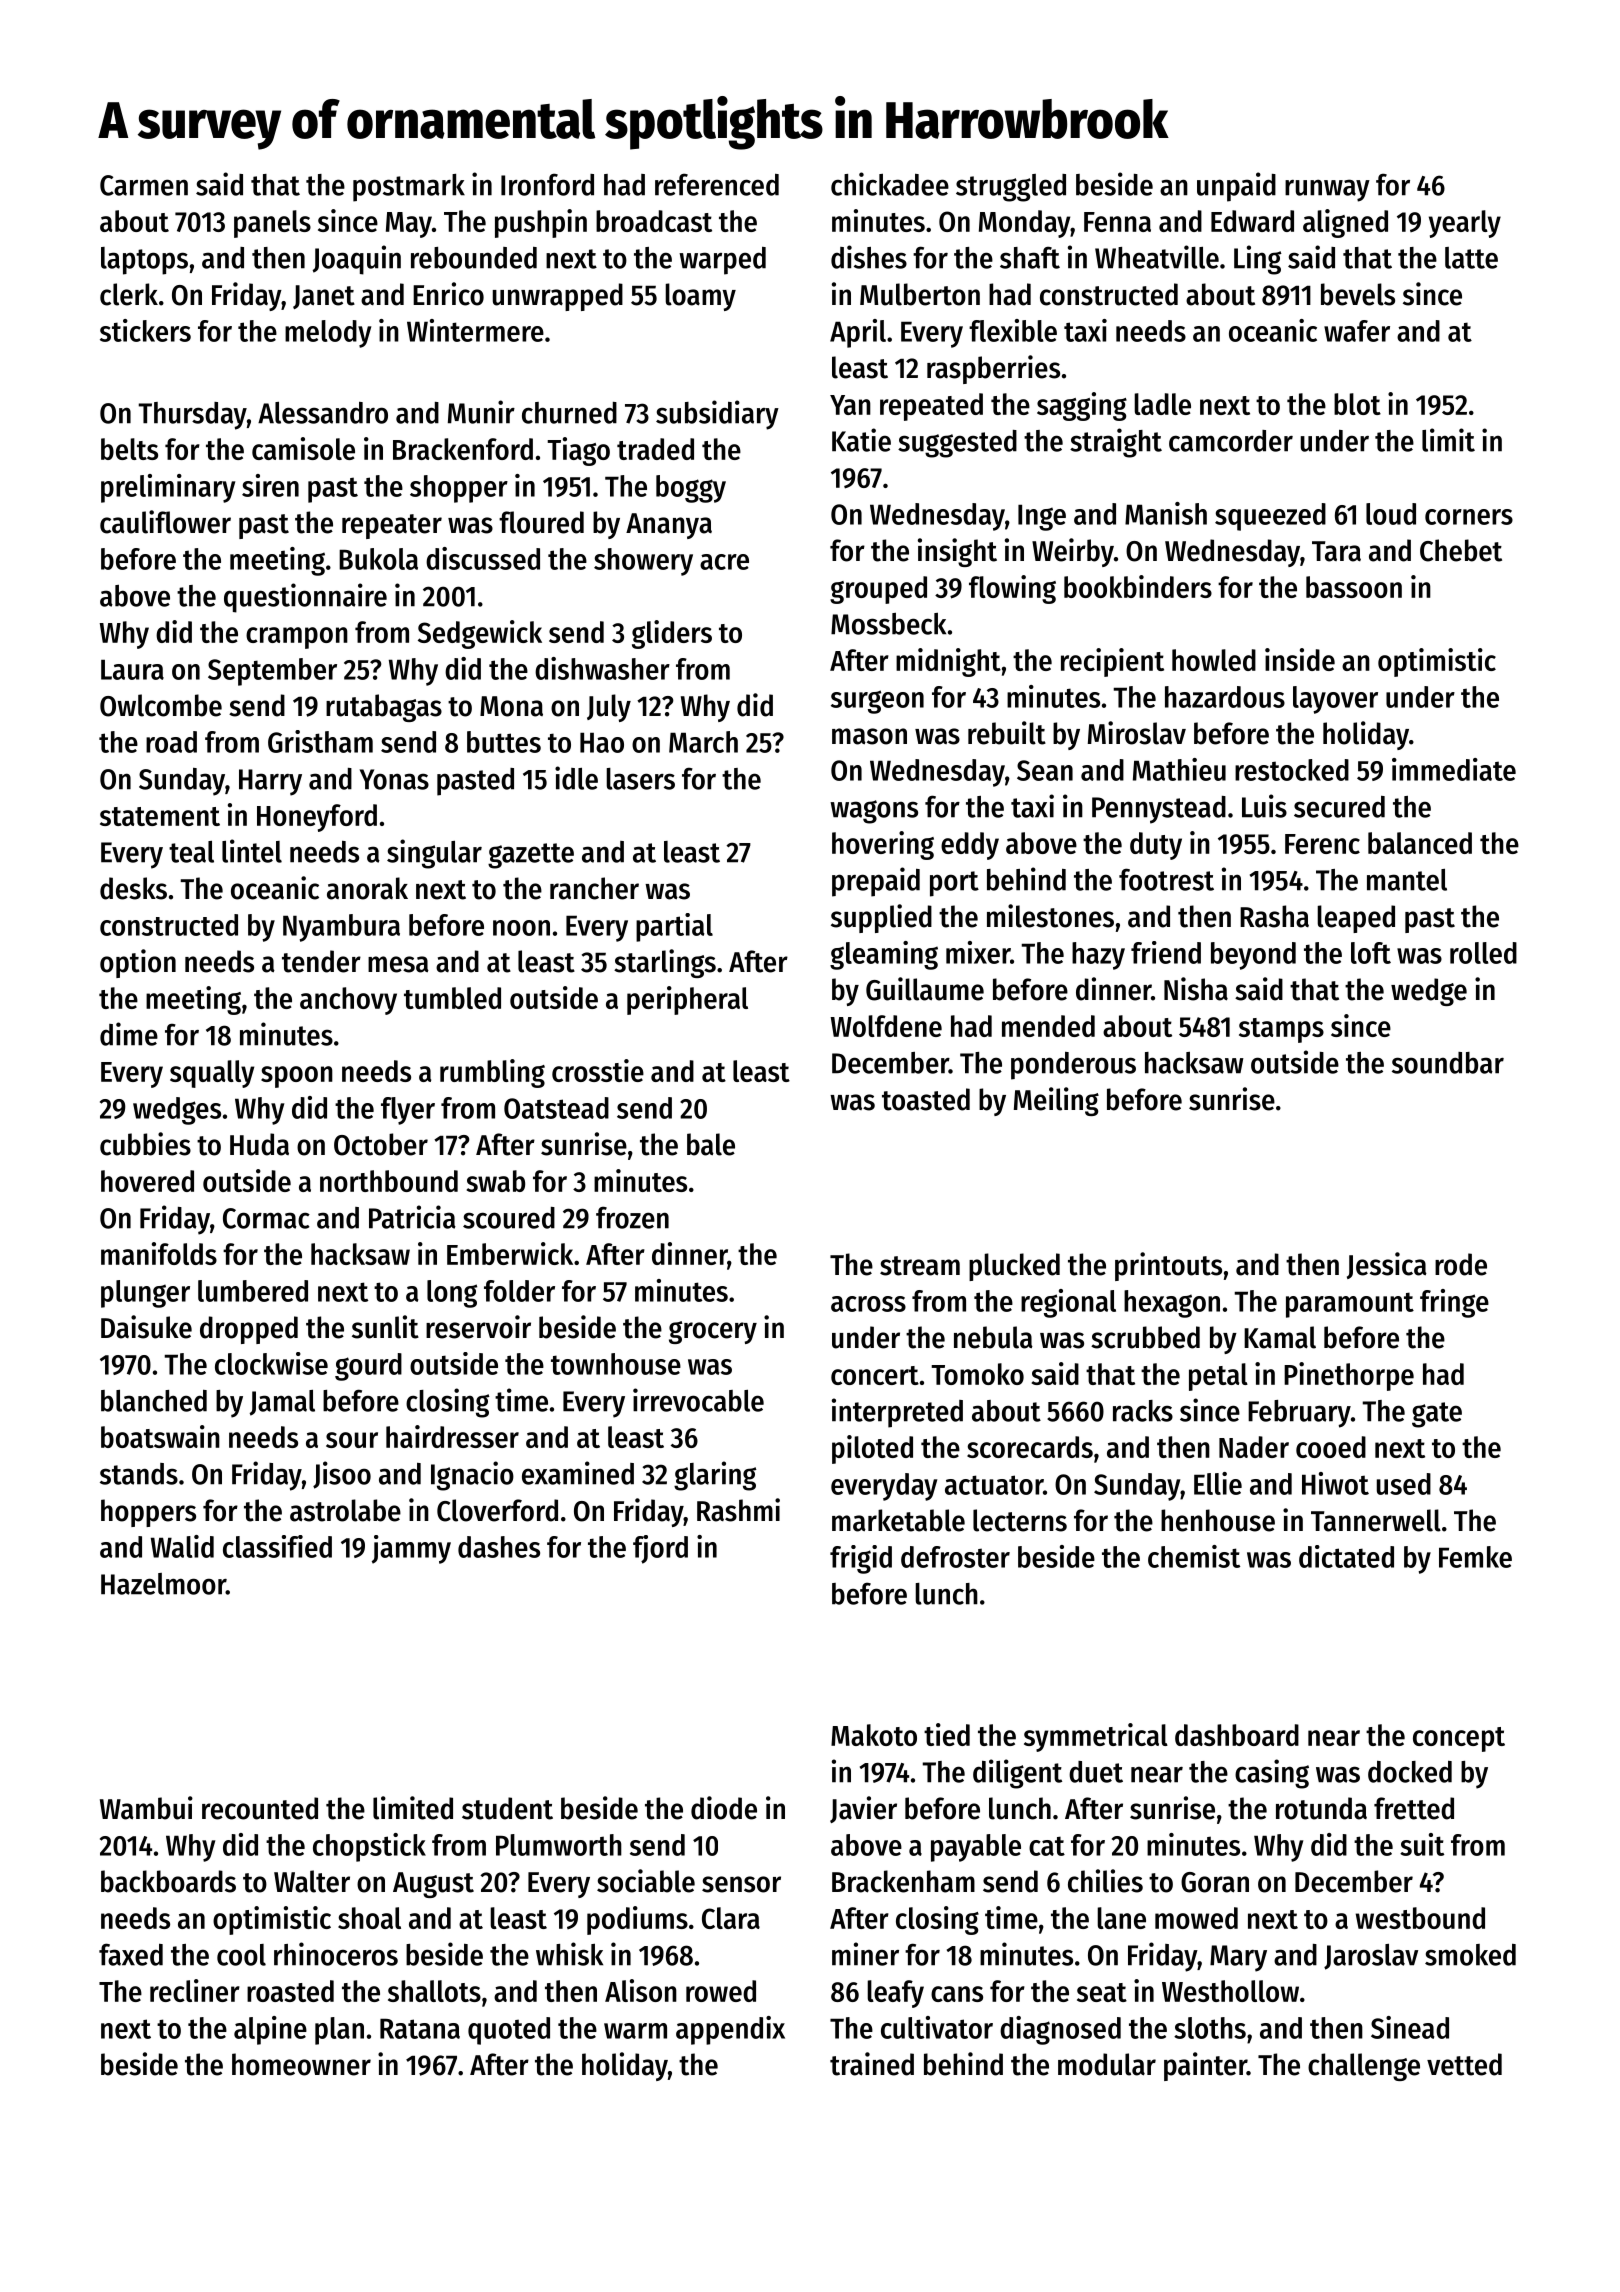 This screenshot has height=2292, width=1620. What do you see at coordinates (977, 1374) in the screenshot?
I see `Tomoko` at bounding box center [977, 1374].
